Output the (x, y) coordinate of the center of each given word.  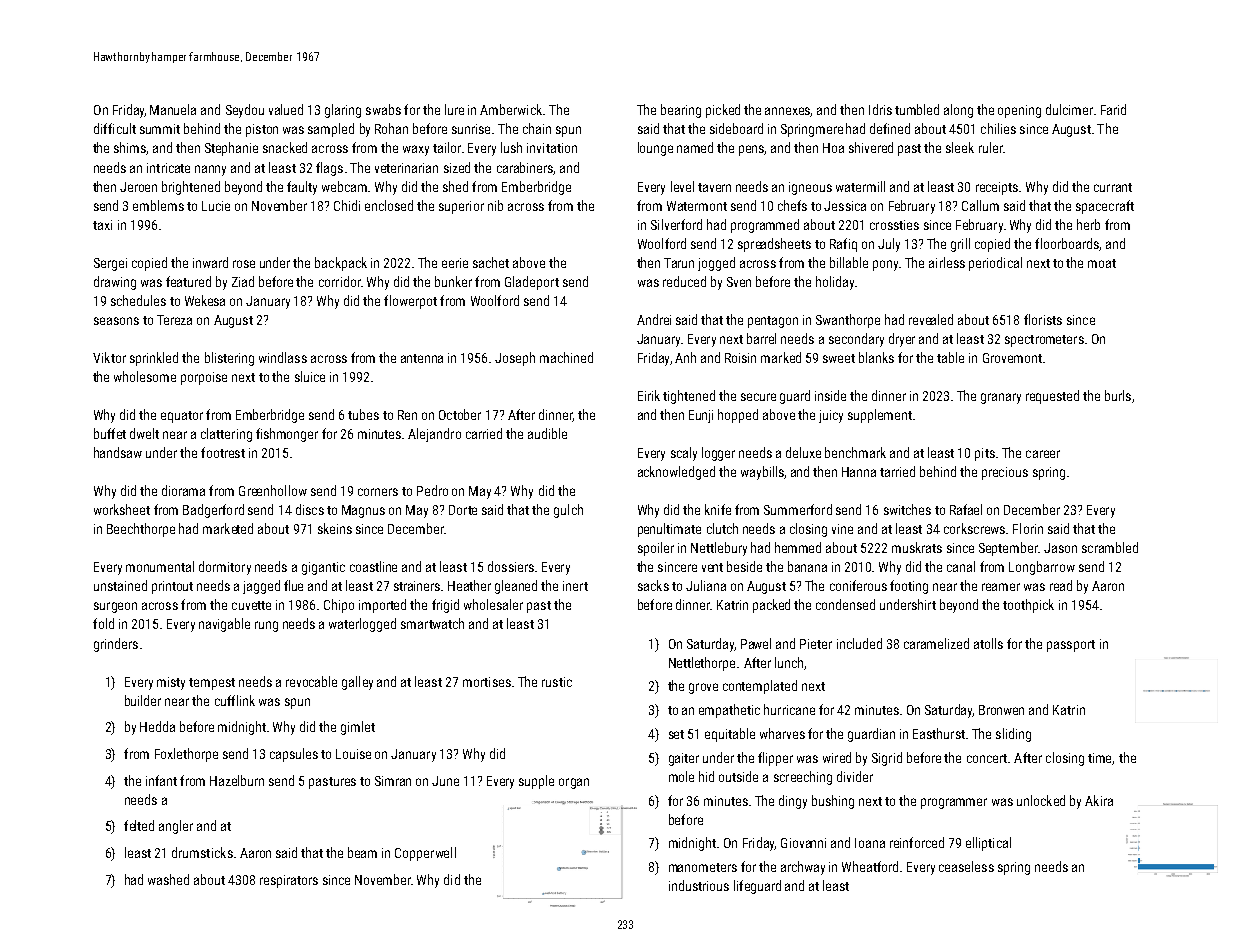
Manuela (173, 109)
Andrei (654, 319)
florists (1043, 319)
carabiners (525, 167)
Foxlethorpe (186, 755)
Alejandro (434, 435)
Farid (1113, 109)
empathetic (729, 711)
